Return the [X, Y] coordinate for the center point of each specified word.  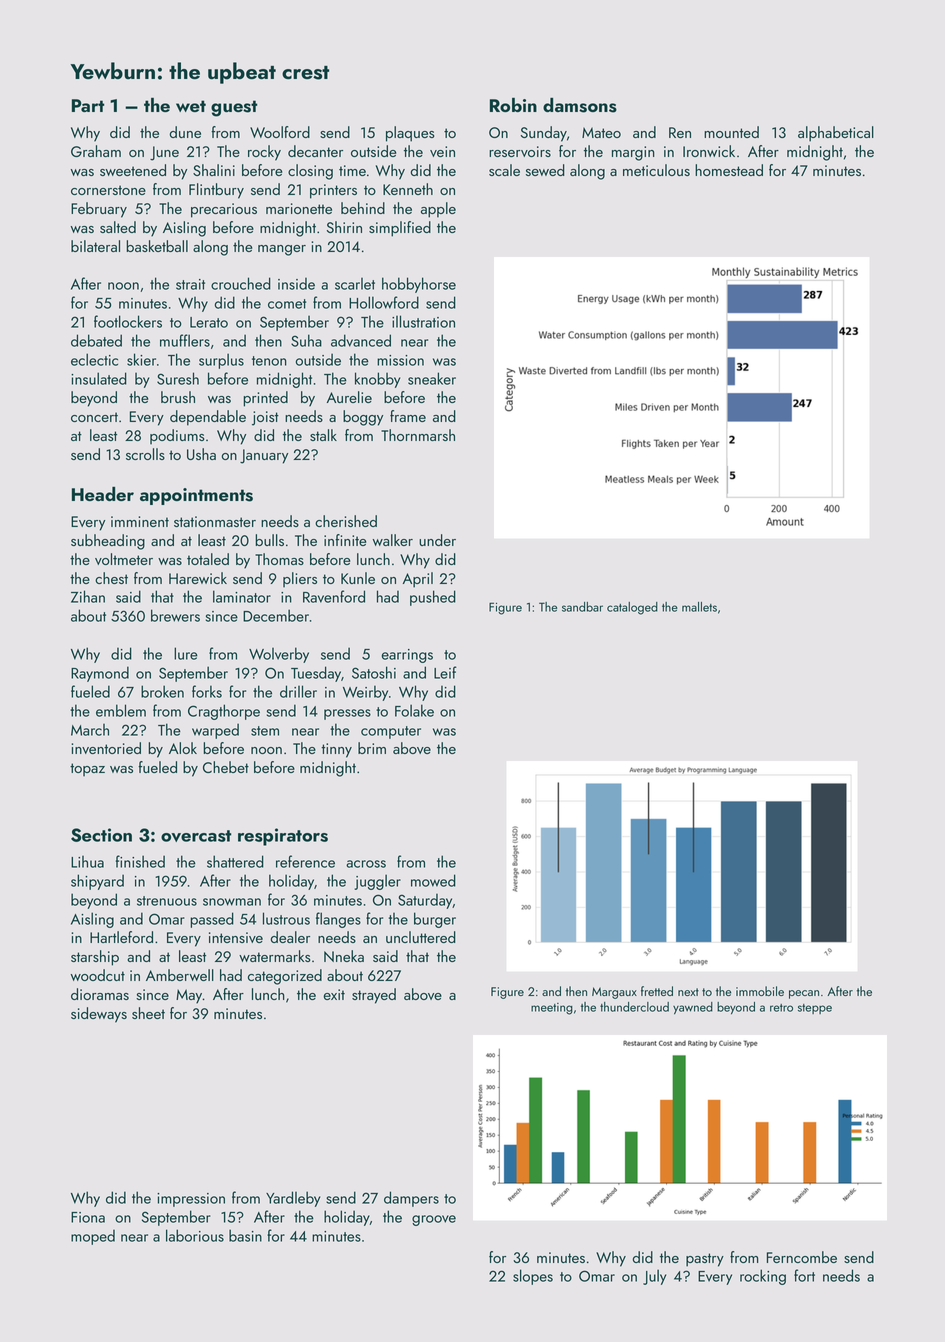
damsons [580, 105]
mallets [699, 607]
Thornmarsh [418, 435]
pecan [804, 994]
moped [93, 1237]
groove [434, 1220]
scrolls [145, 454]
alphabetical [836, 134]
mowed [433, 880]
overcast [196, 836]
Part [88, 105]
